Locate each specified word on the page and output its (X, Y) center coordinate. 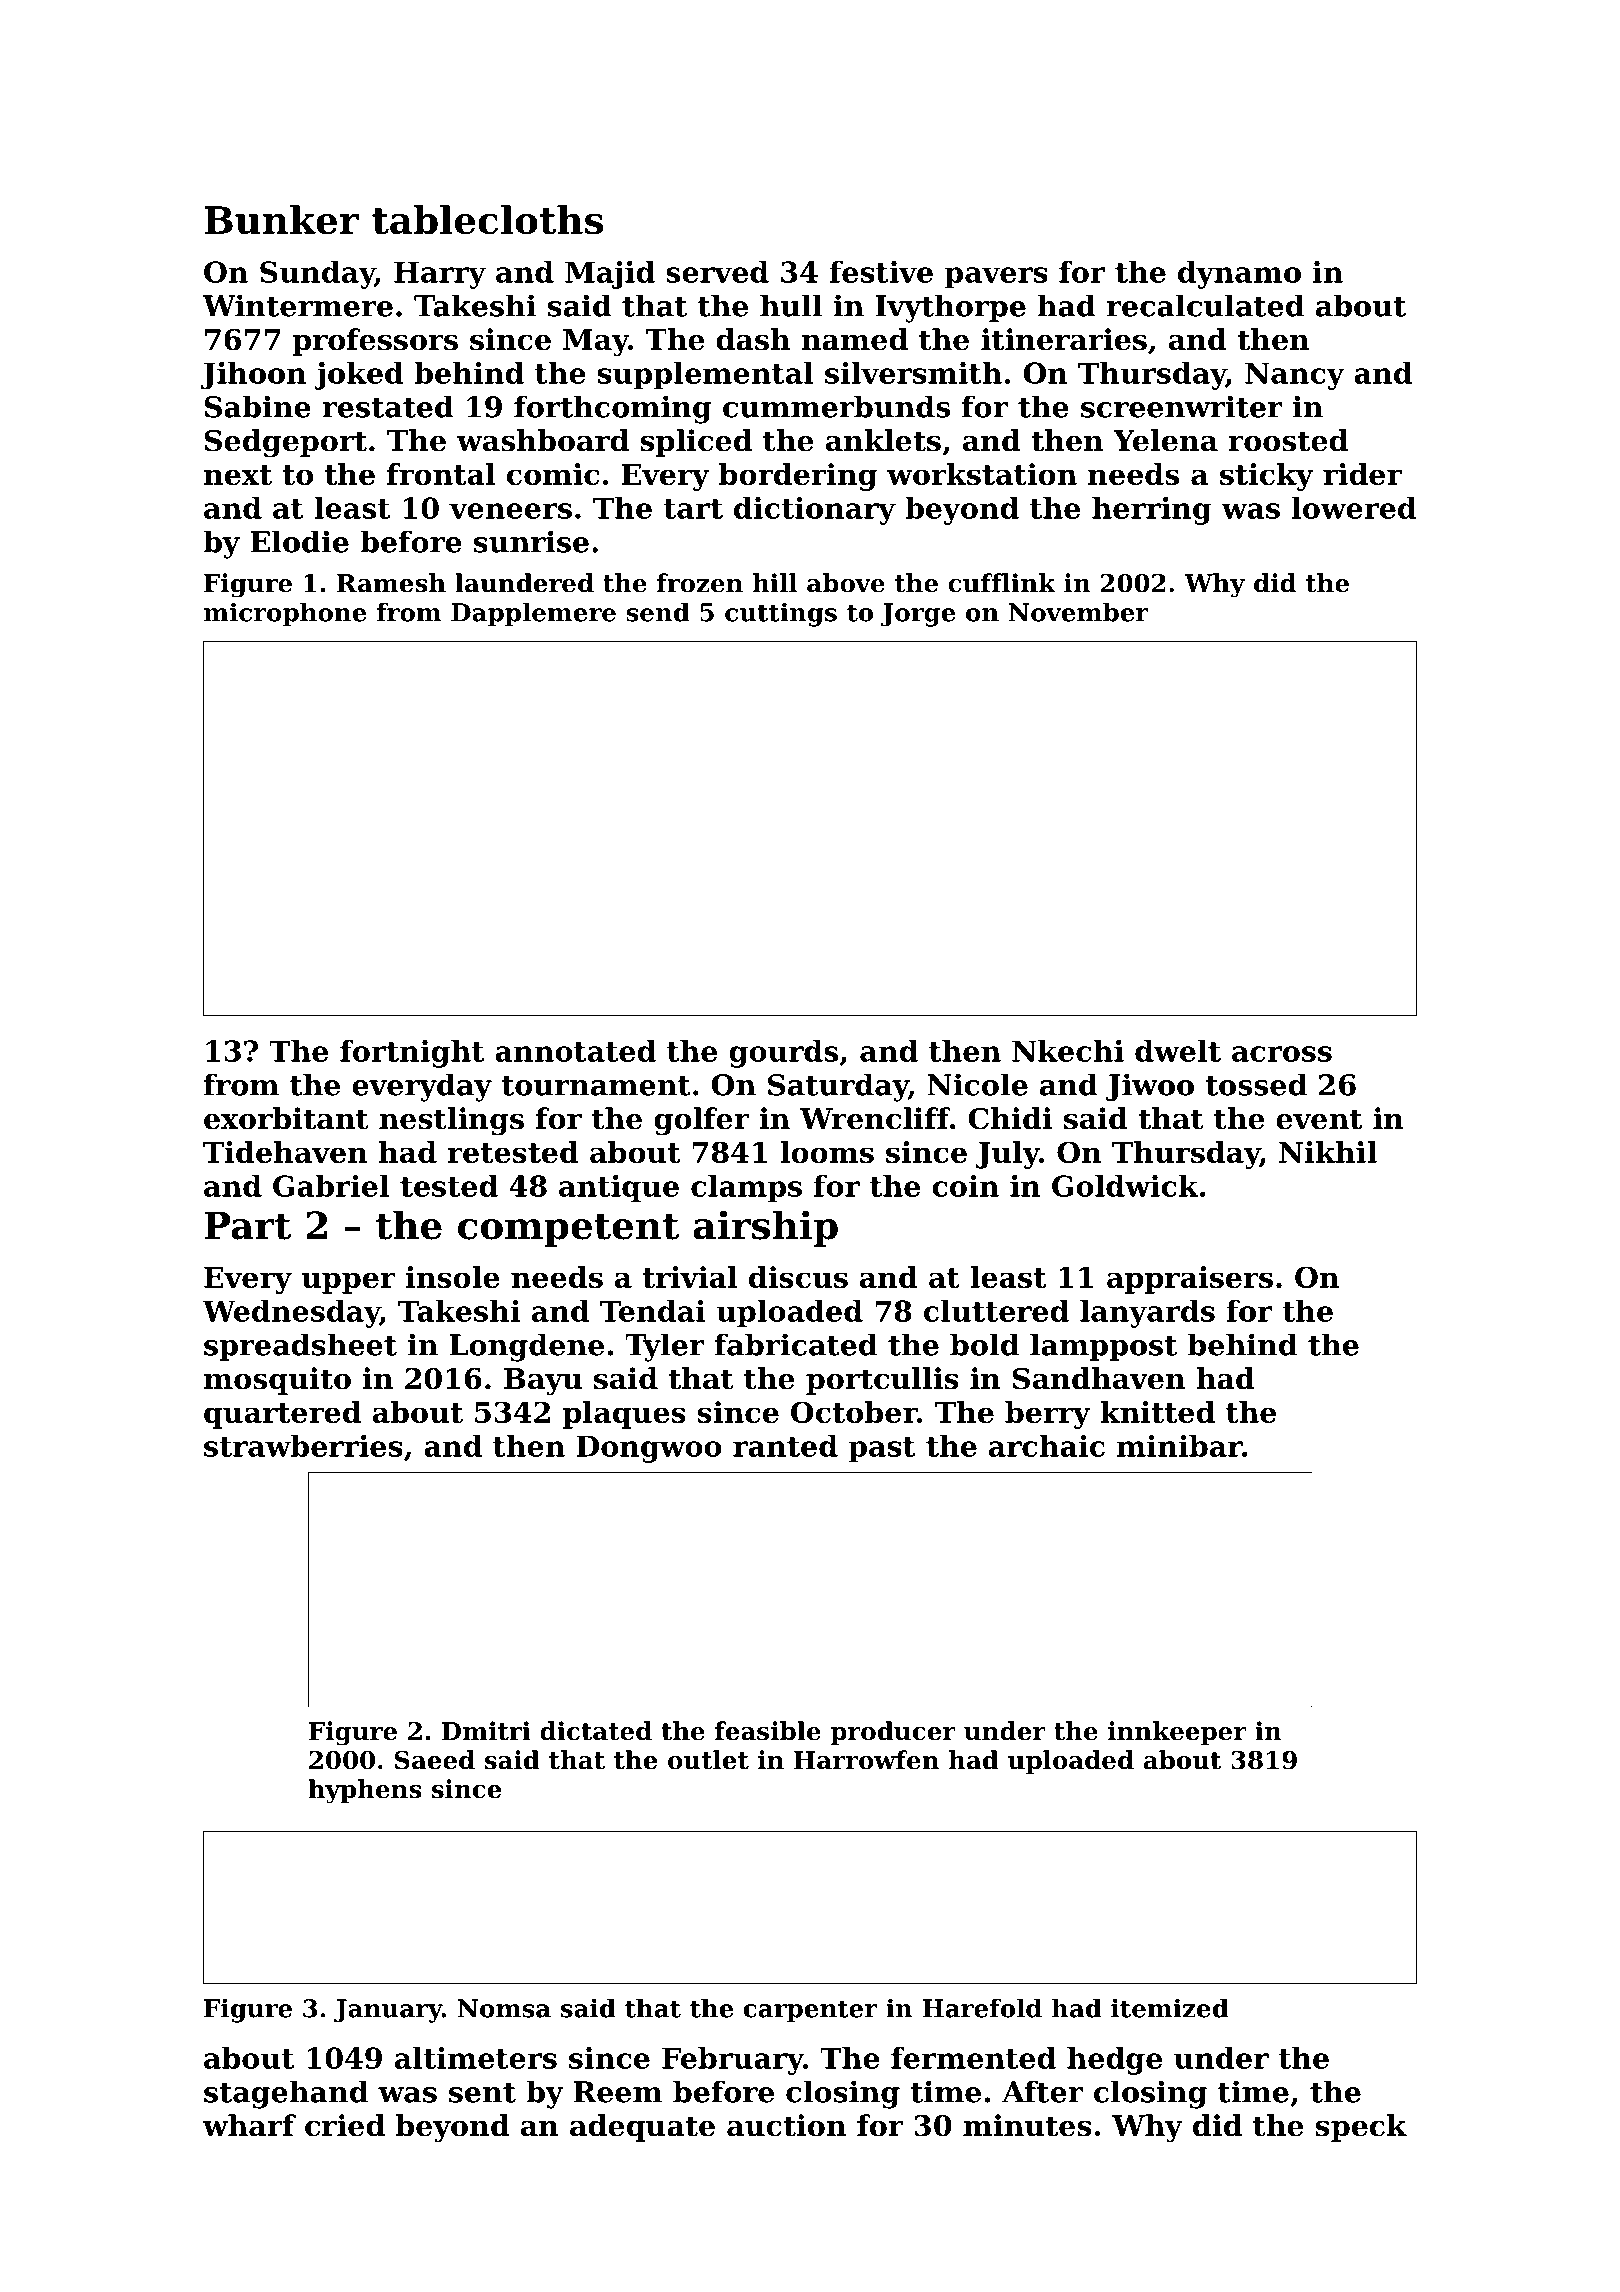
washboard (543, 440)
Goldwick (1125, 1186)
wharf (249, 2125)
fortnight (412, 1054)
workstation (982, 474)
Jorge (918, 615)
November (1079, 612)
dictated (596, 1731)
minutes (1027, 2125)
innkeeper (1177, 1733)
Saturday (838, 1087)
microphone (285, 614)
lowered (1354, 508)
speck (1361, 2128)
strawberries (303, 1446)
